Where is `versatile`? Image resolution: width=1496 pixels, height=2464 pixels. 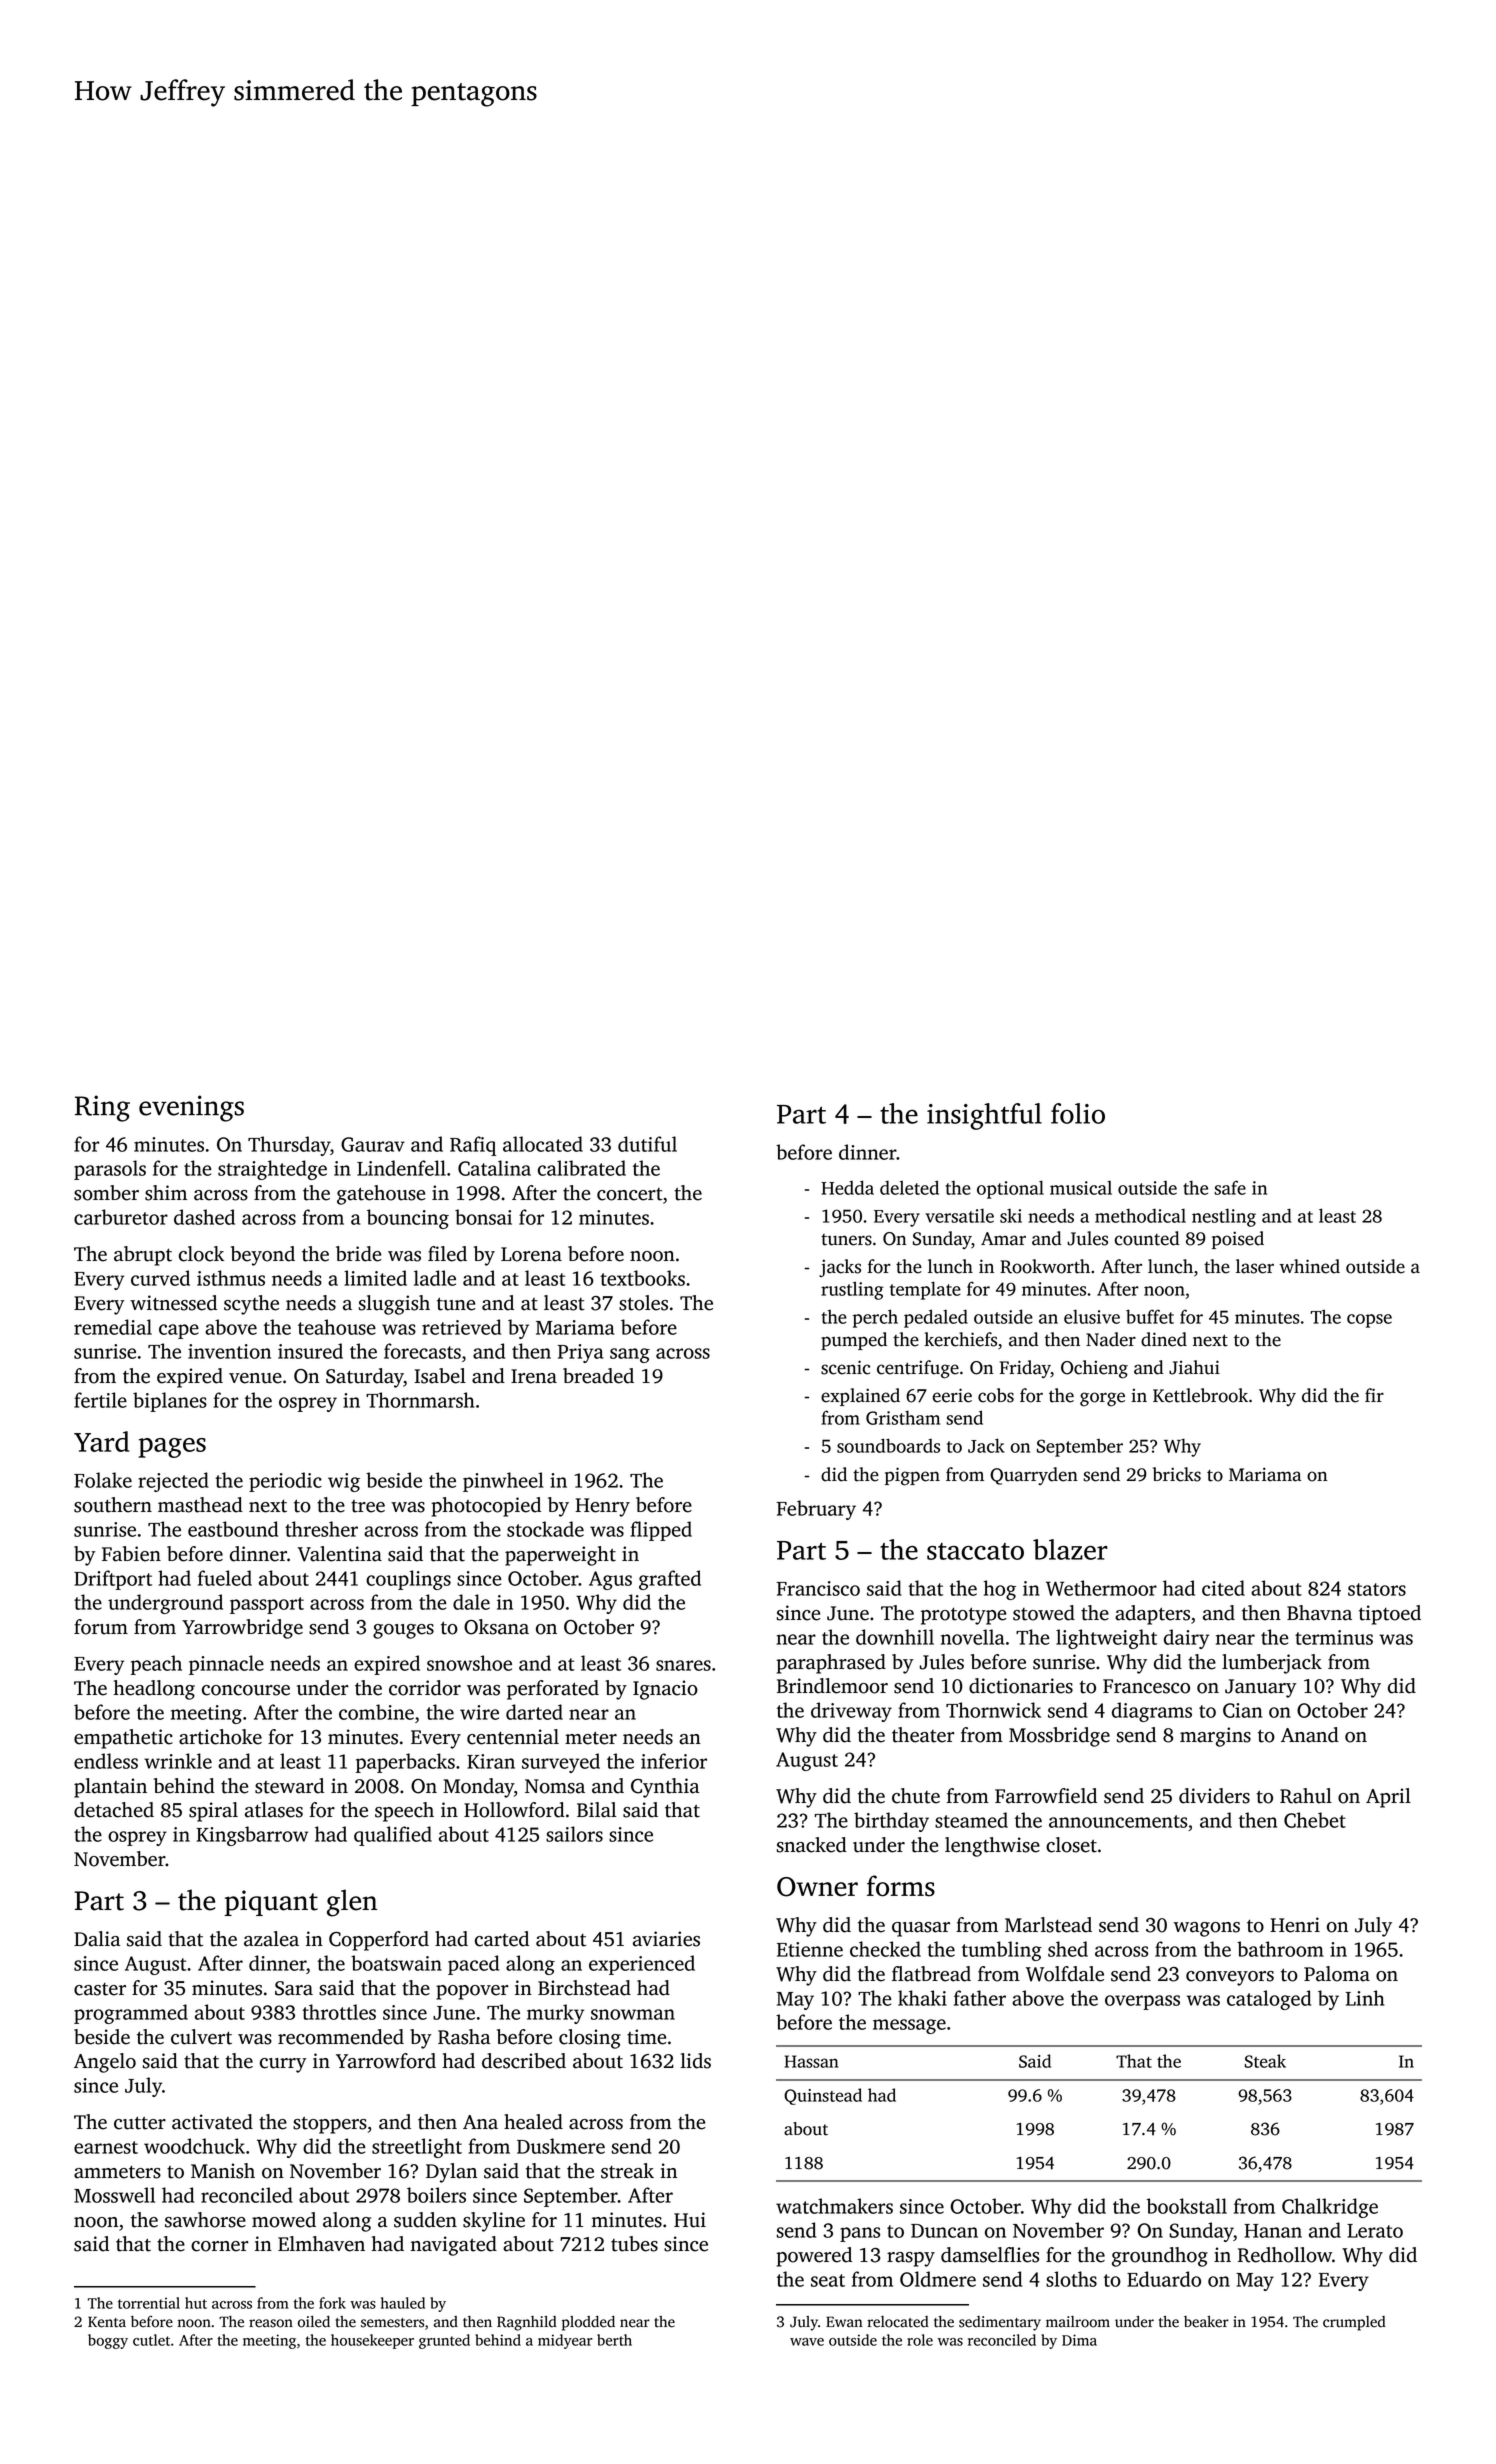
versatile is located at coordinates (959, 1215).
